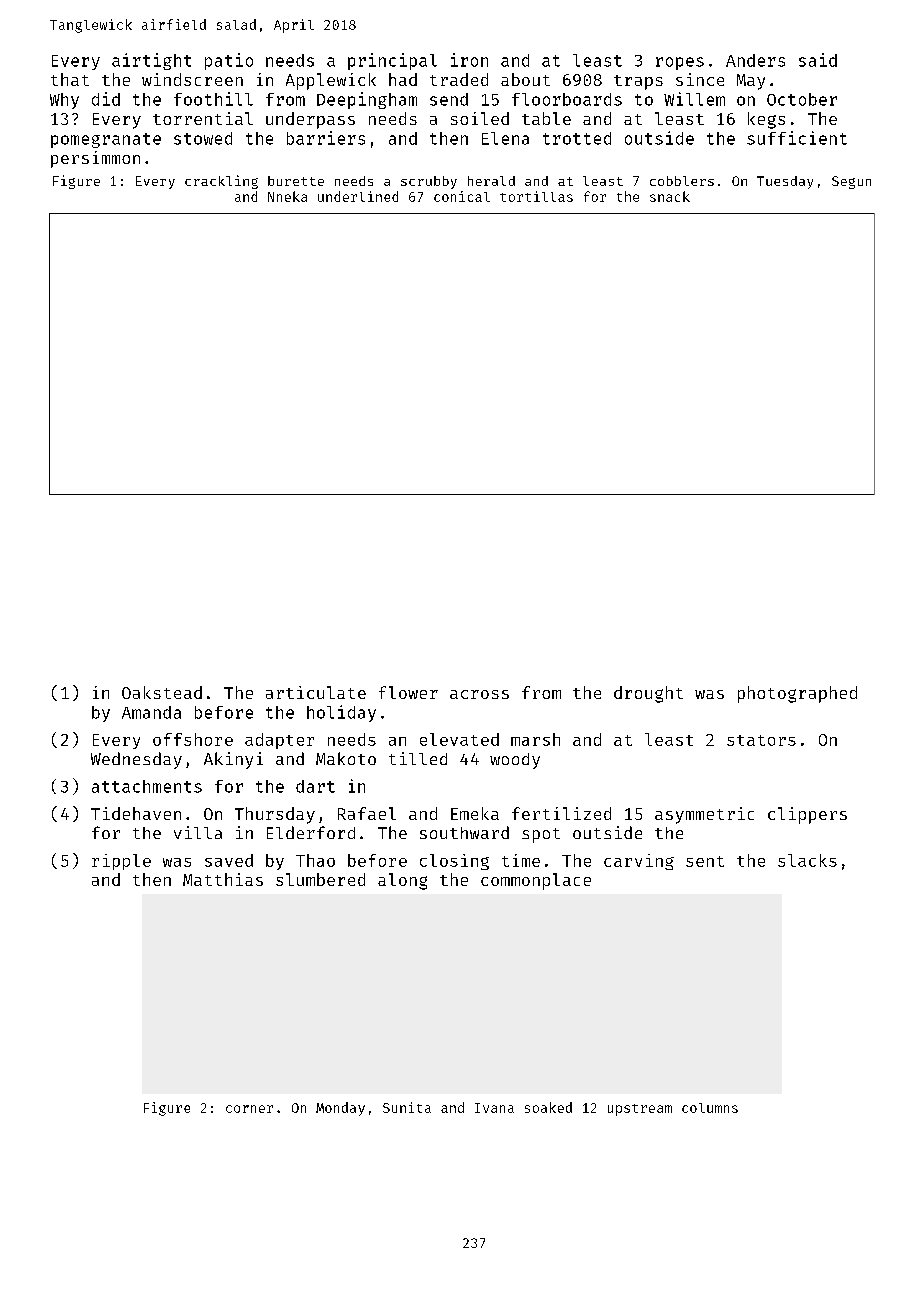  I want to click on along, so click(402, 881).
